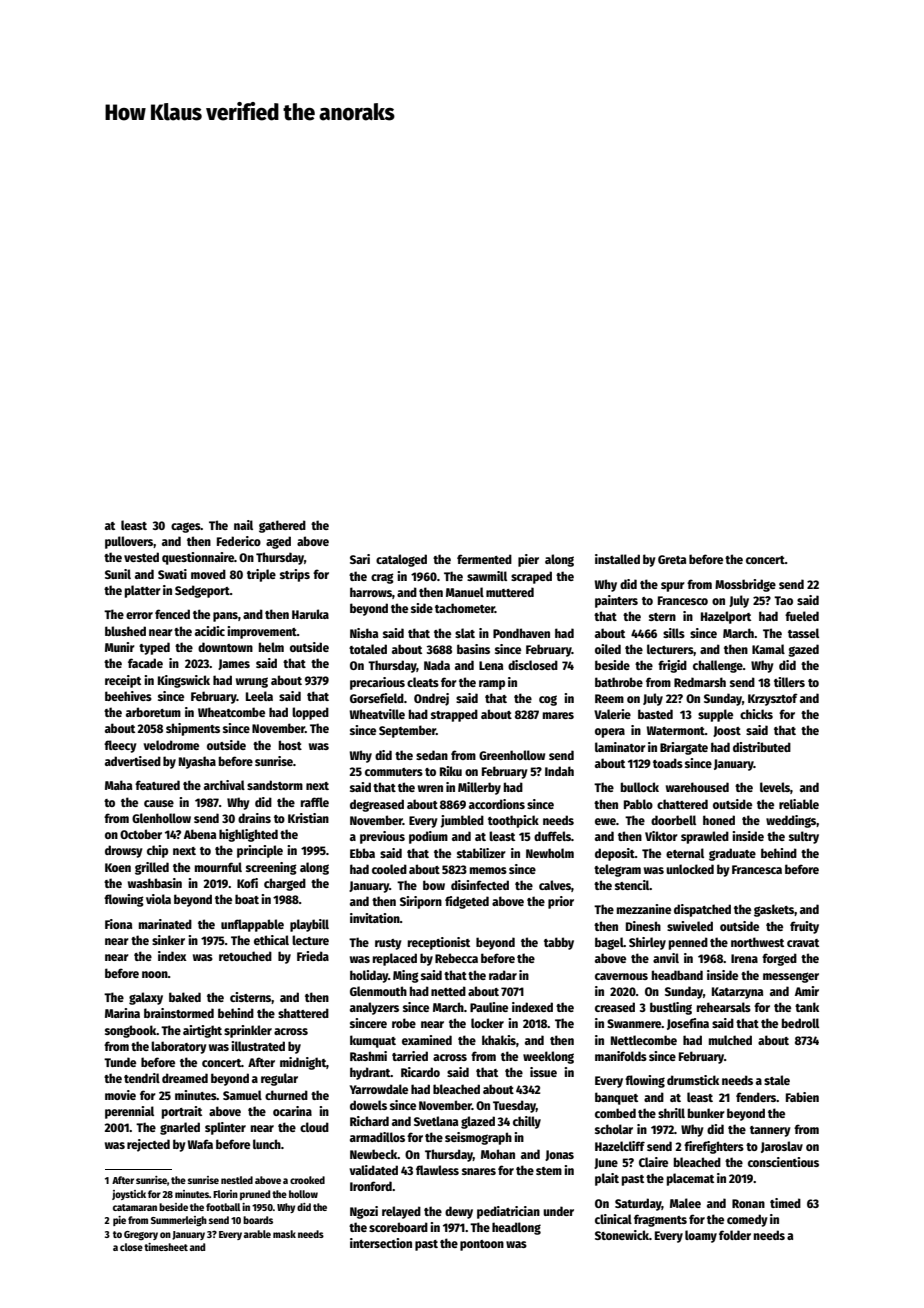 Image resolution: width=924 pixels, height=1308 pixels. Describe the element at coordinates (407, 731) in the page. I see `September` at that location.
